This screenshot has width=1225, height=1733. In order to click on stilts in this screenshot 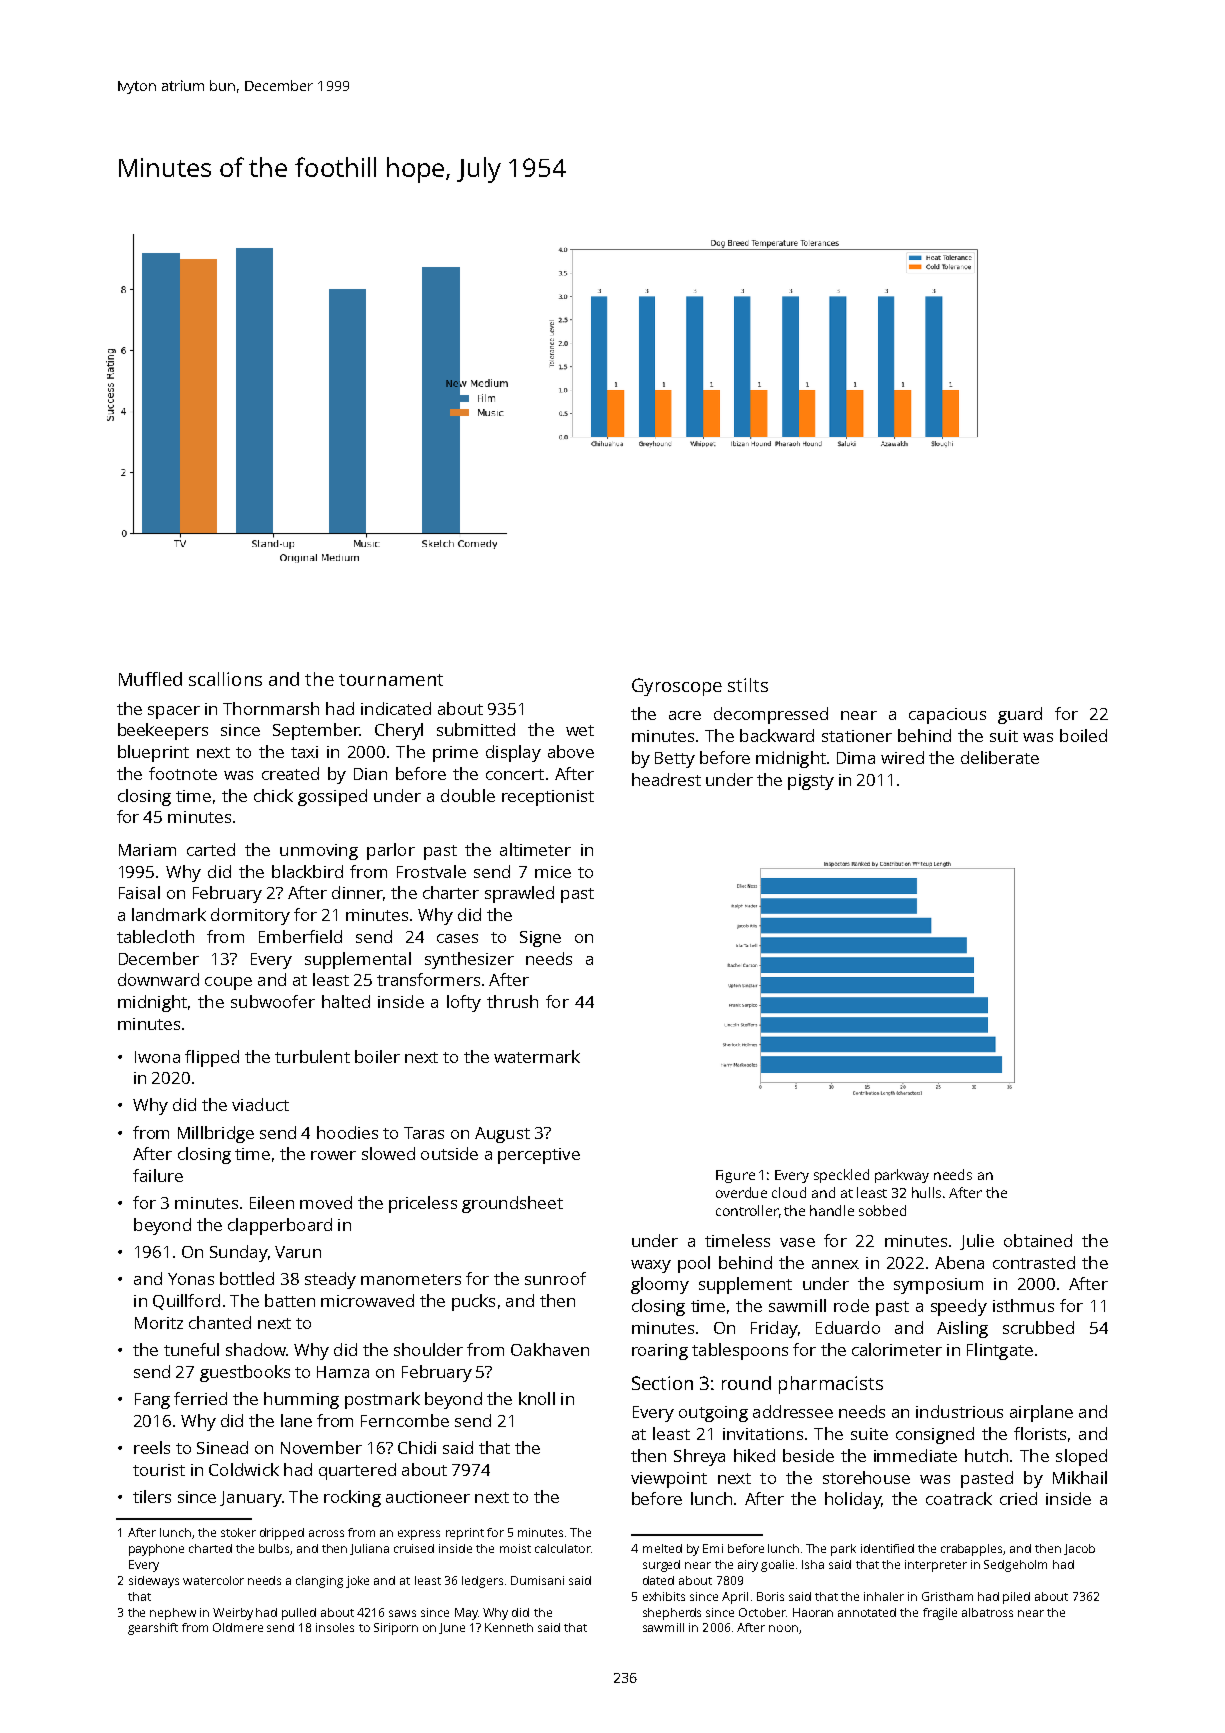, I will do `click(748, 685)`.
